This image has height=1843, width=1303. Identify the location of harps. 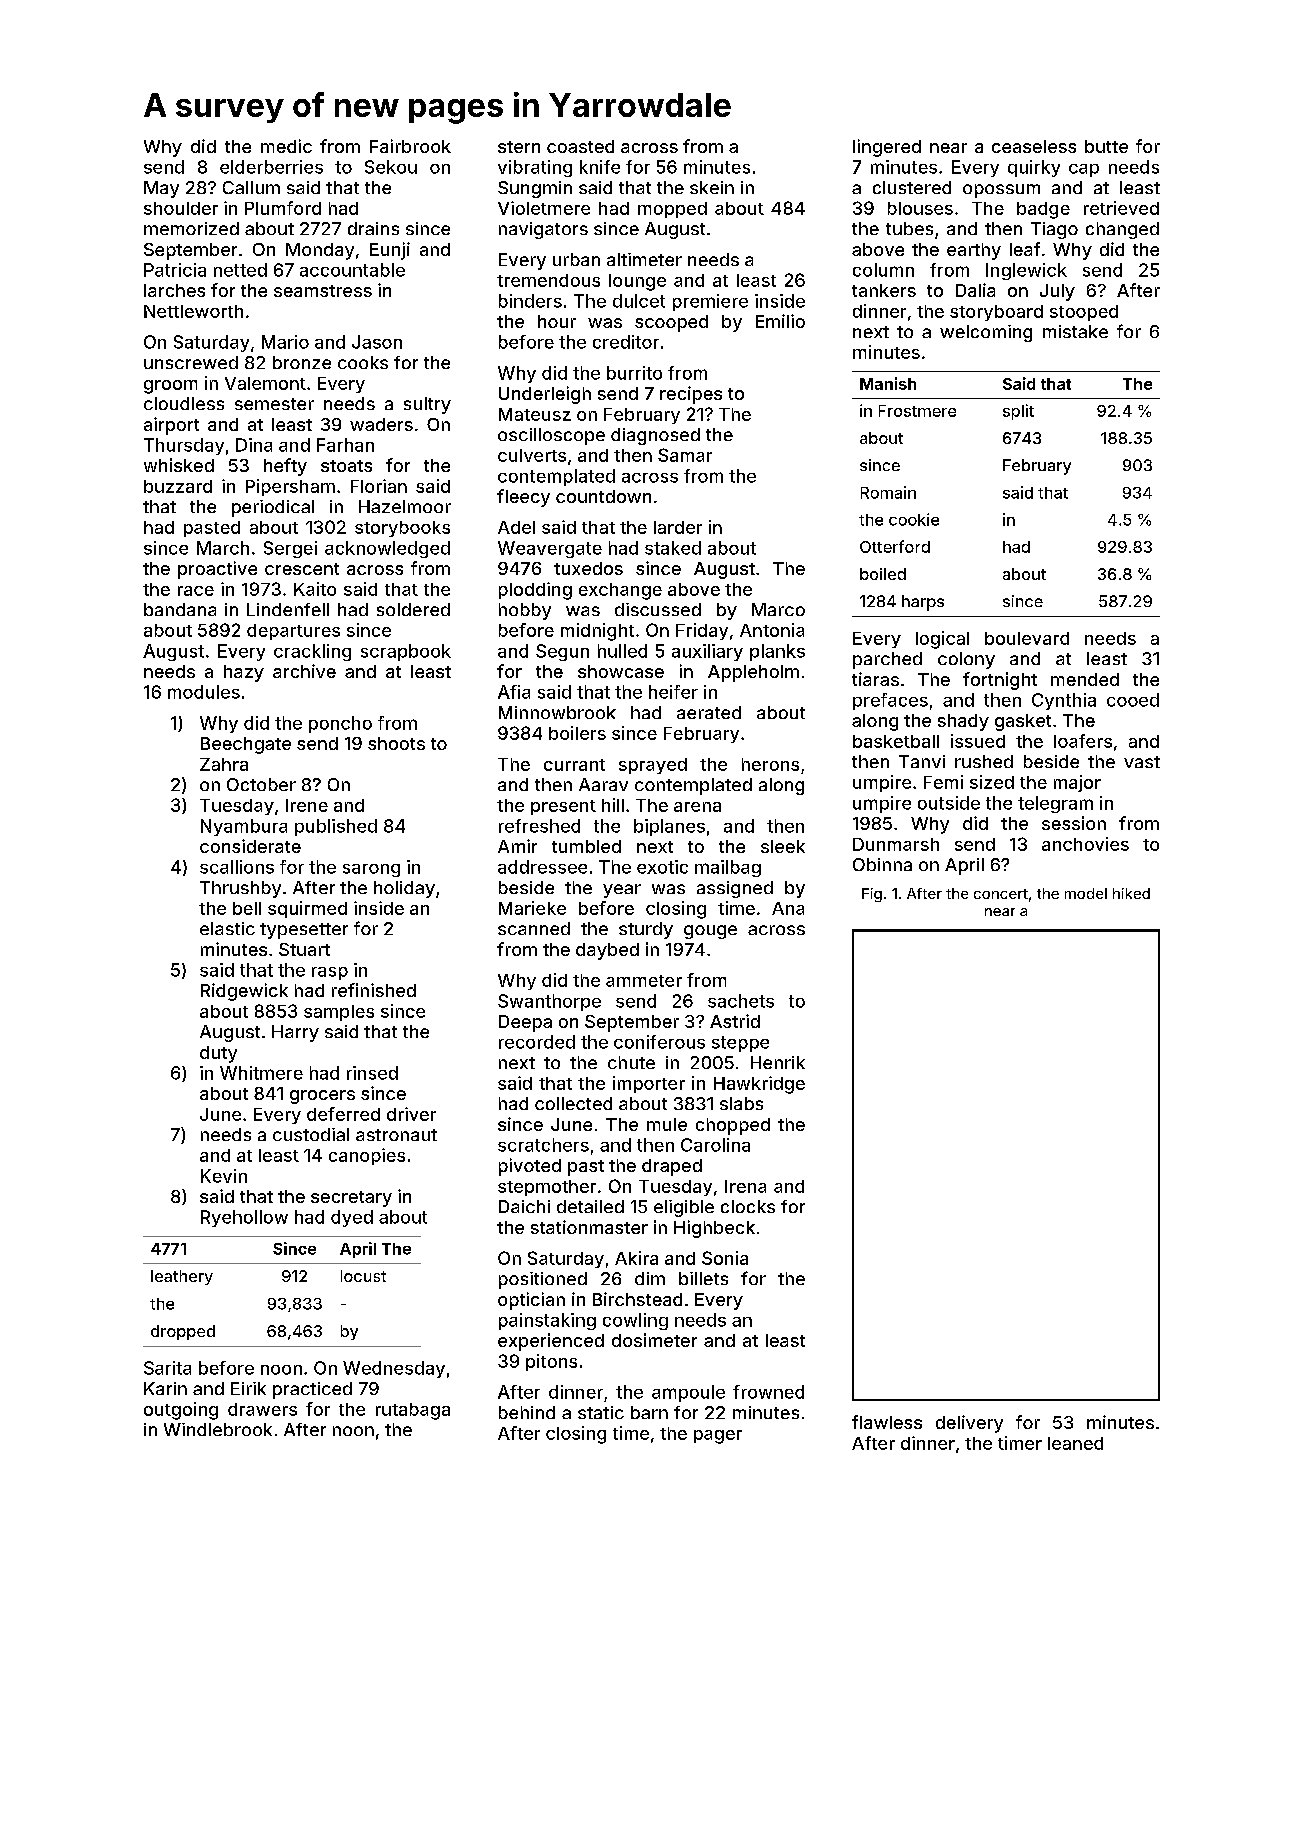
(923, 603).
